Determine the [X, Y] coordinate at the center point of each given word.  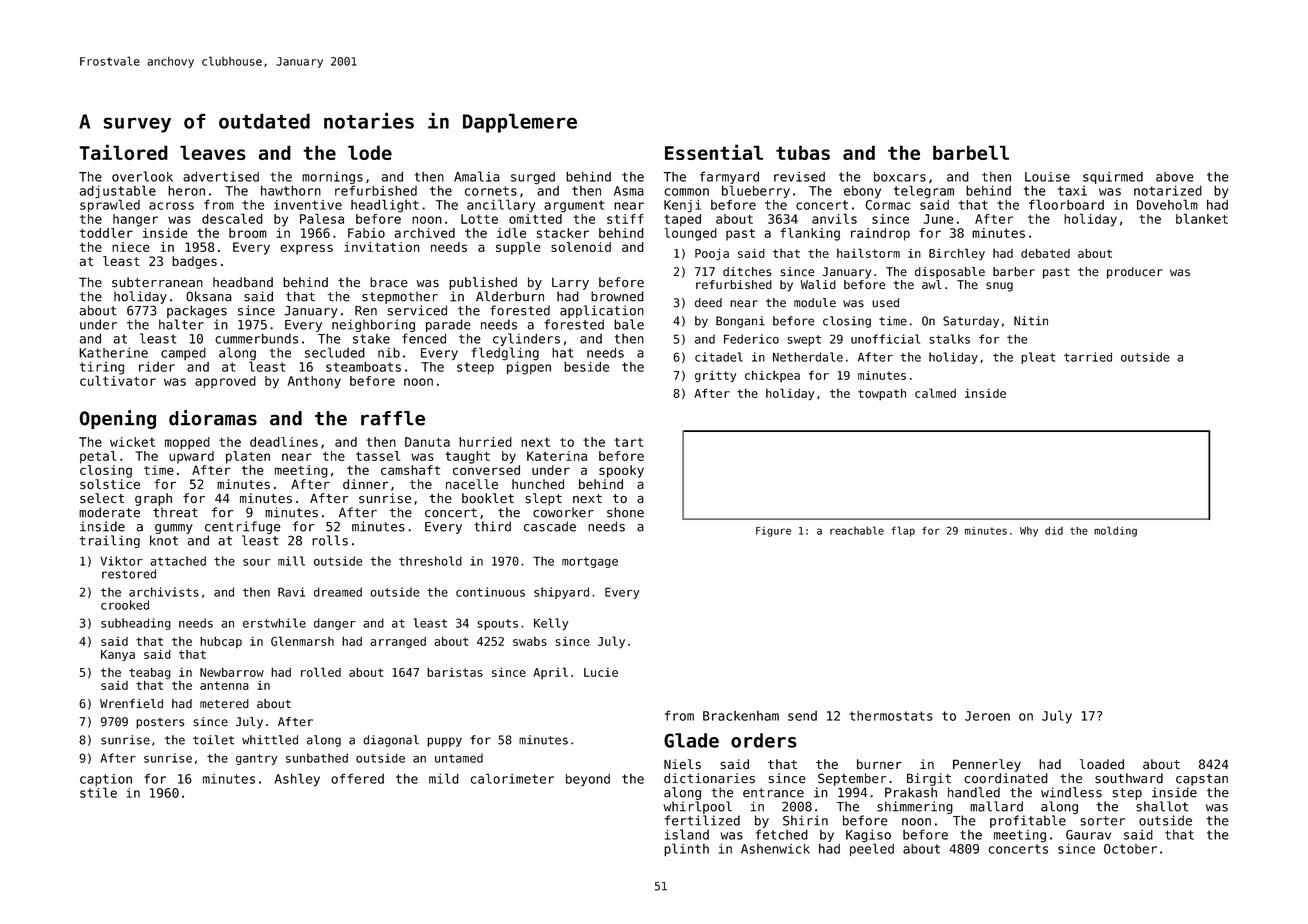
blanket [1202, 218]
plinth [686, 849]
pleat [1038, 358]
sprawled [110, 205]
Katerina [557, 456]
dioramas [213, 418]
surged [533, 178]
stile [98, 792]
